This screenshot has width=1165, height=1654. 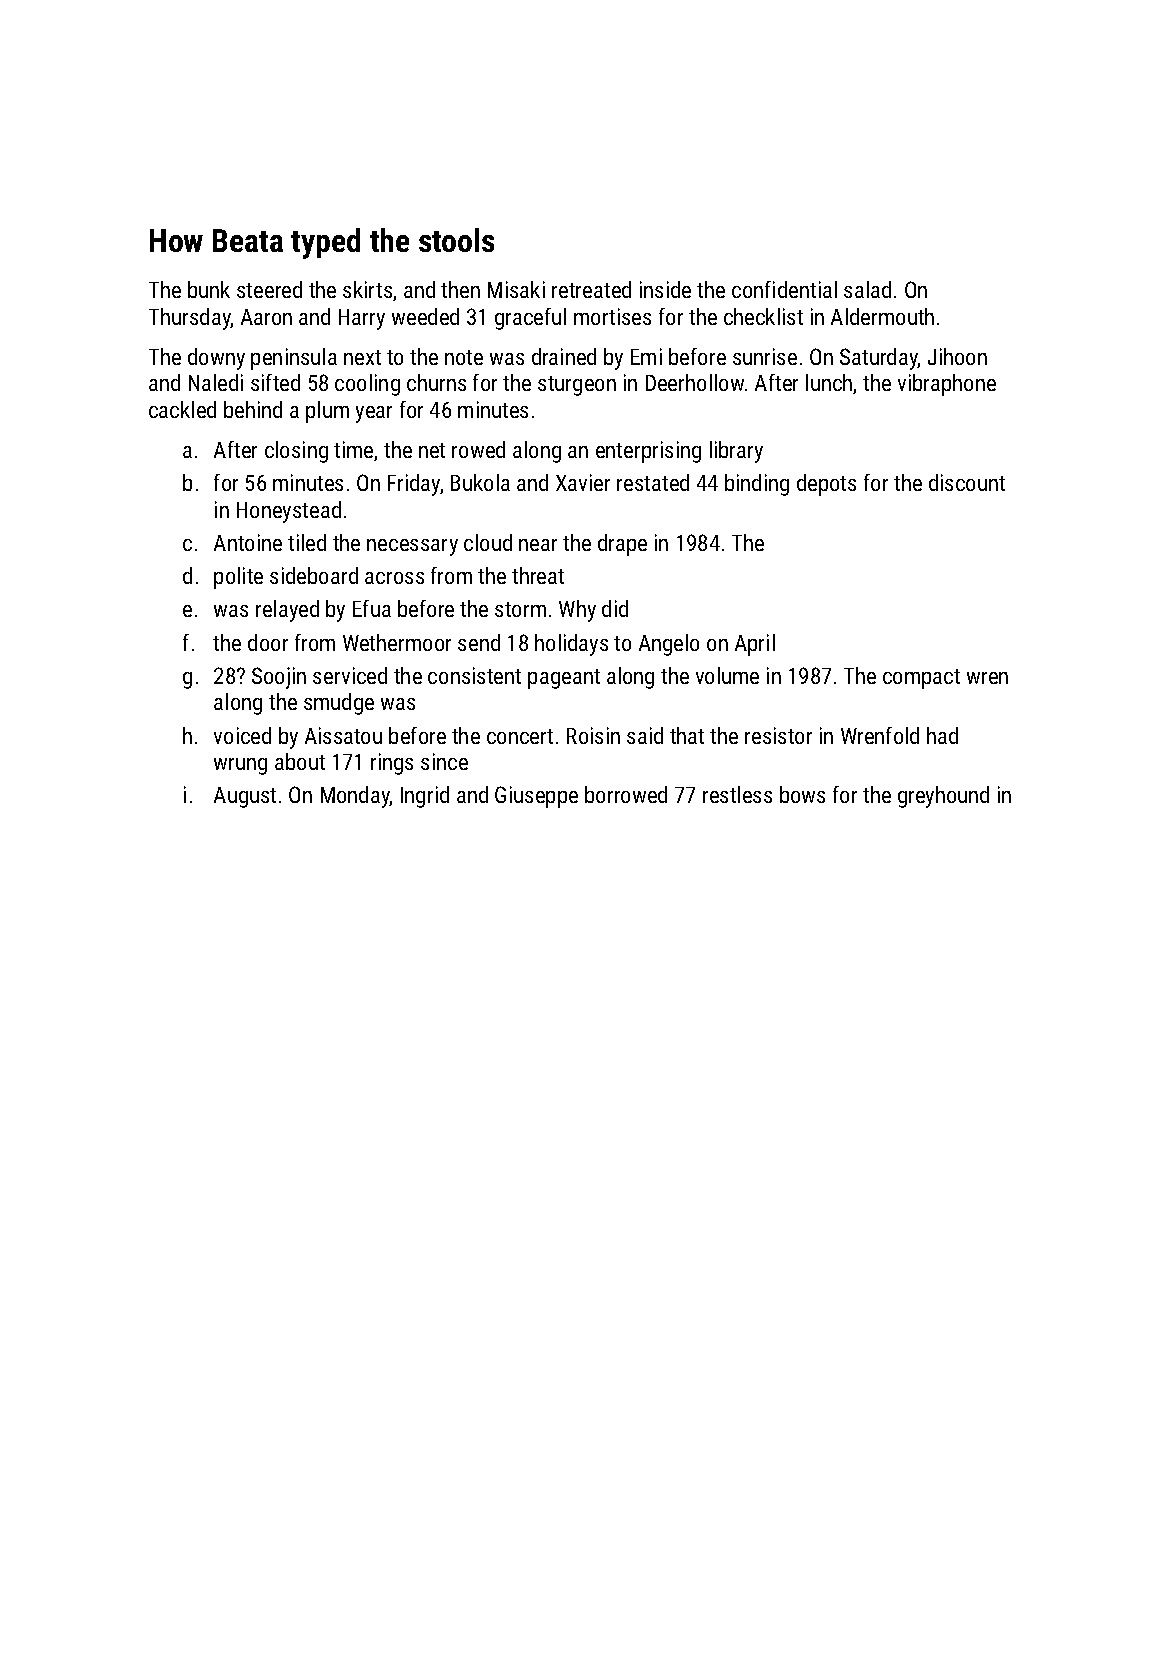 I want to click on Thursday, so click(x=190, y=319).
